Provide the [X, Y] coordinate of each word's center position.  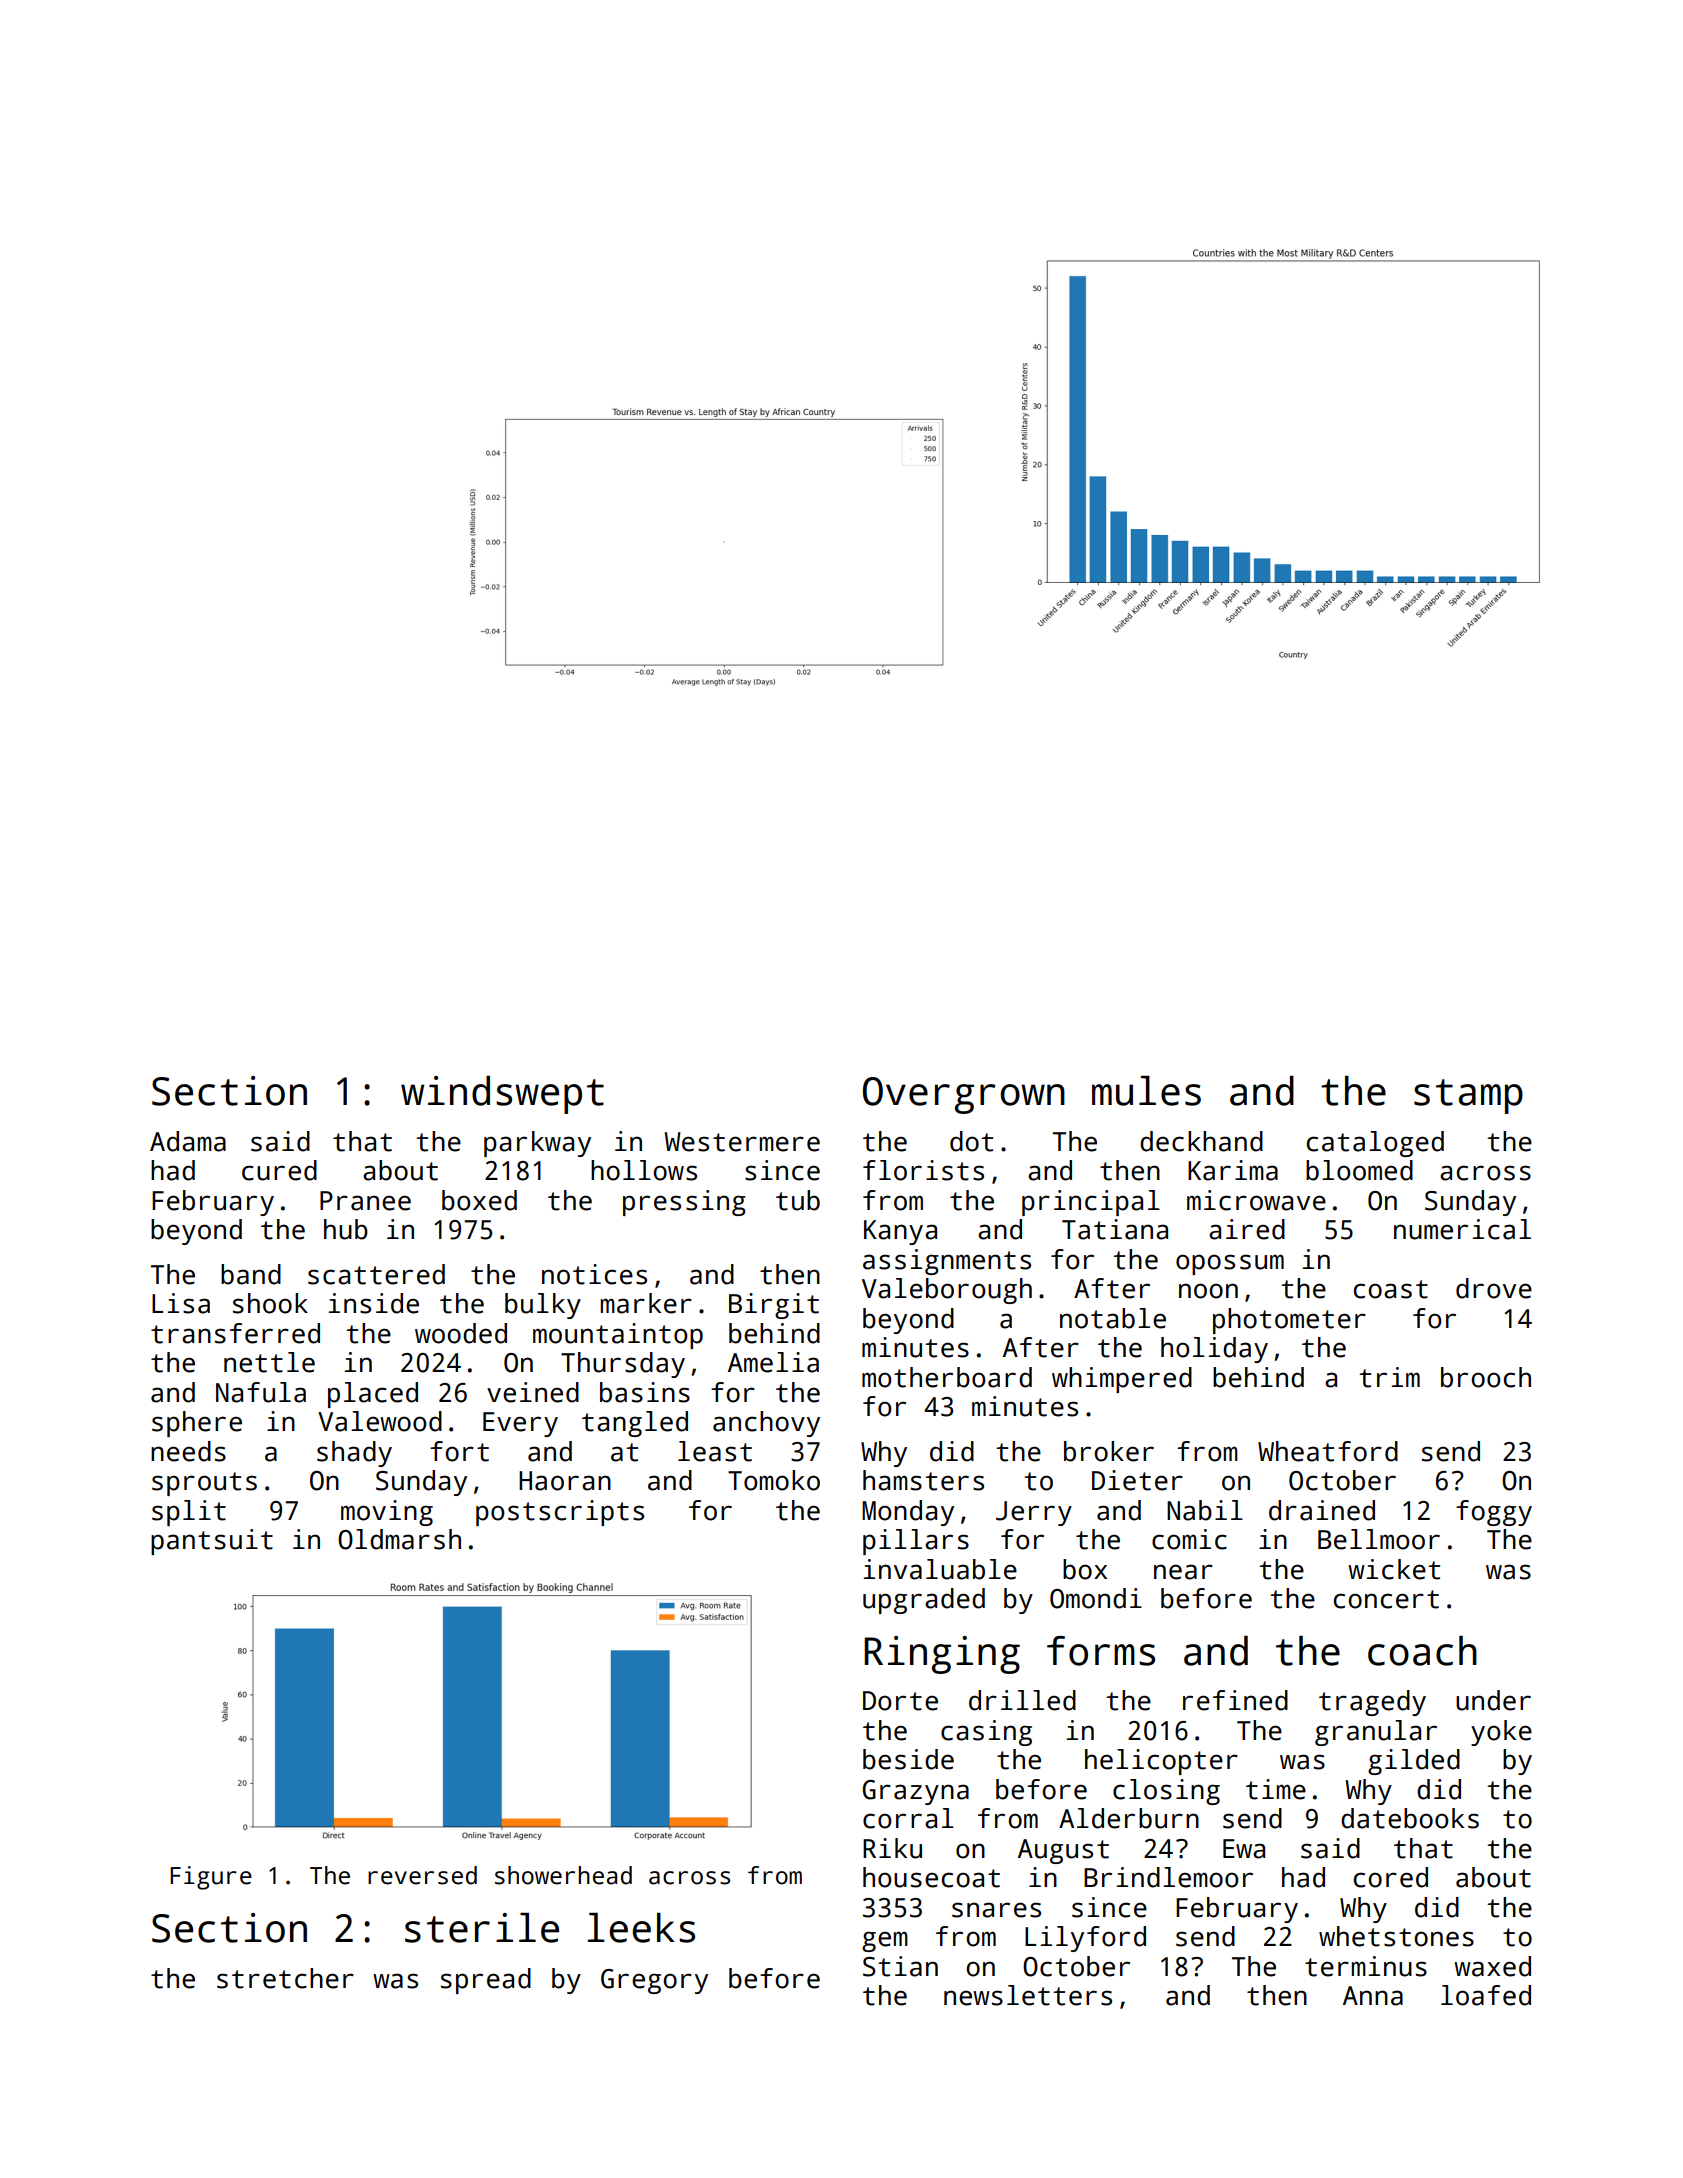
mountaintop [618, 1336]
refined [1235, 1700]
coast [1391, 1289]
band [251, 1274]
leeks [641, 1928]
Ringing [942, 1655]
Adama [188, 1141]
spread [486, 1981]
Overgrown [964, 1095]
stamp [1468, 1096]
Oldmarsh [399, 1539]
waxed [1492, 1966]
